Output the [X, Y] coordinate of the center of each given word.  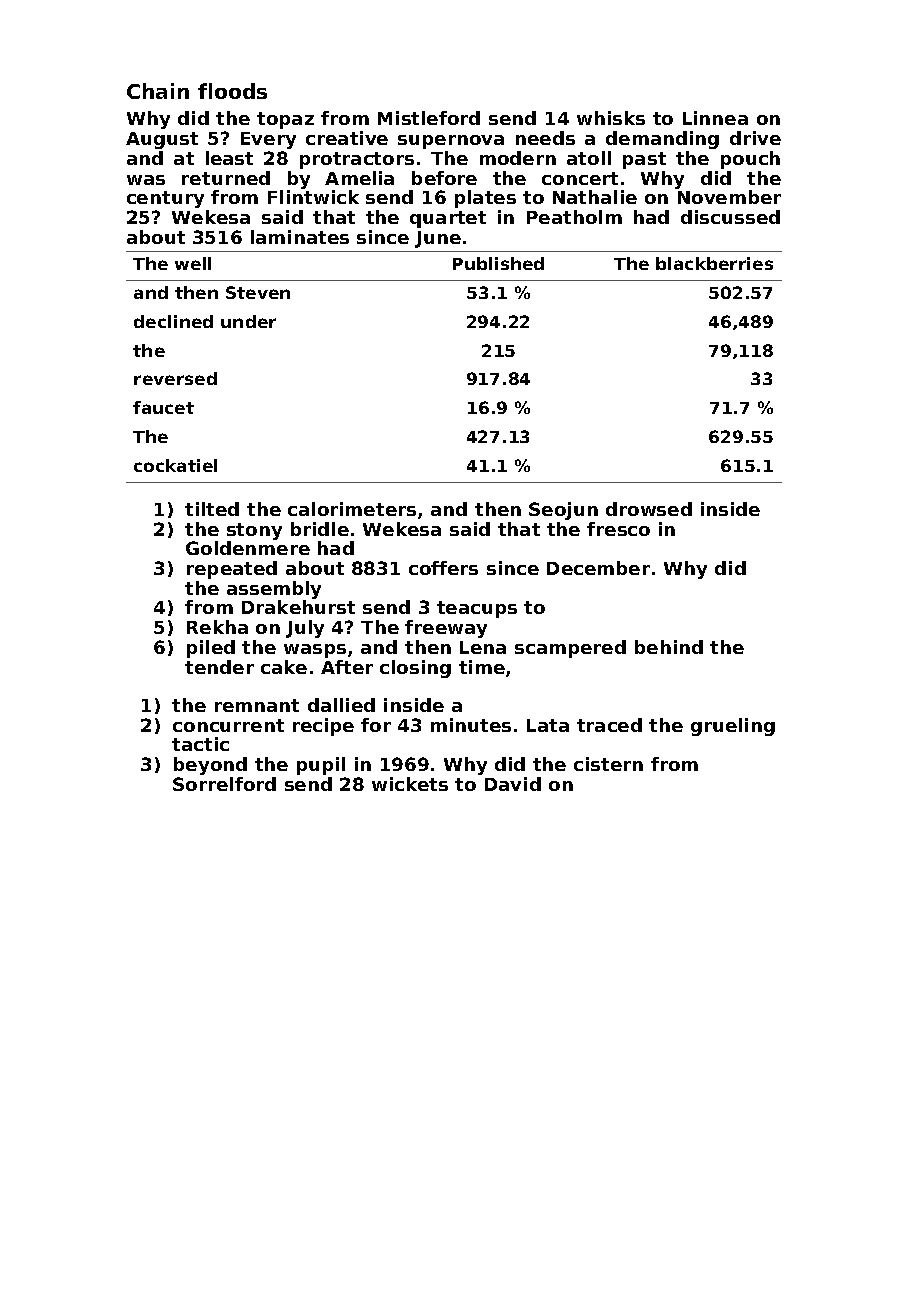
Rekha [217, 627]
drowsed [649, 509]
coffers [443, 568]
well [193, 263]
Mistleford [429, 118]
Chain [158, 91]
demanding [662, 140]
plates [485, 199]
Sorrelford [224, 784]
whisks [611, 118]
